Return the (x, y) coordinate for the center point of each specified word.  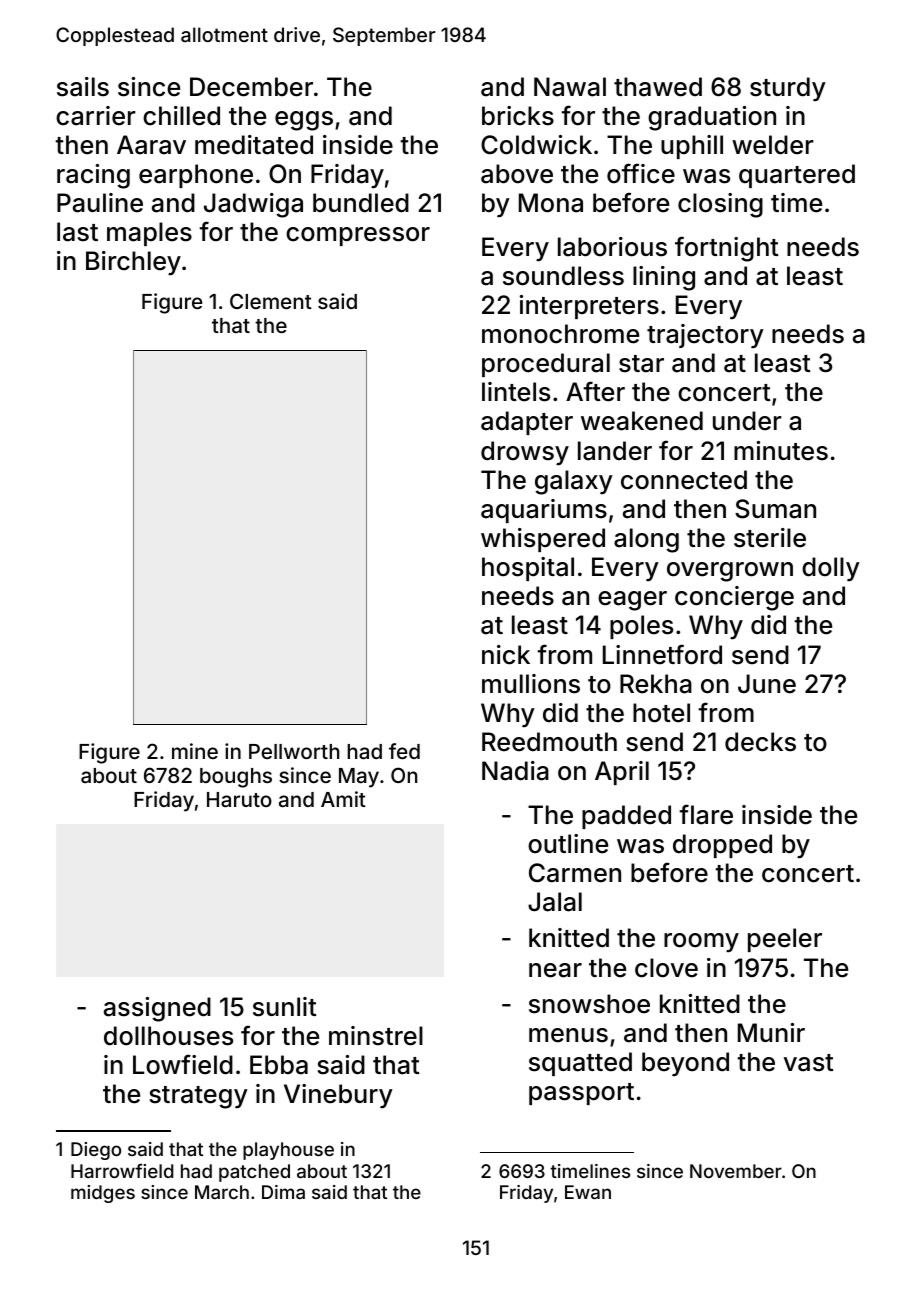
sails (83, 87)
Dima (283, 1192)
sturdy (788, 89)
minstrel (376, 1036)
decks (760, 742)
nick (506, 655)
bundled (361, 203)
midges (103, 1194)
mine (195, 751)
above (517, 174)
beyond (685, 1064)
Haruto (239, 799)
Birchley (133, 263)
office (641, 173)
